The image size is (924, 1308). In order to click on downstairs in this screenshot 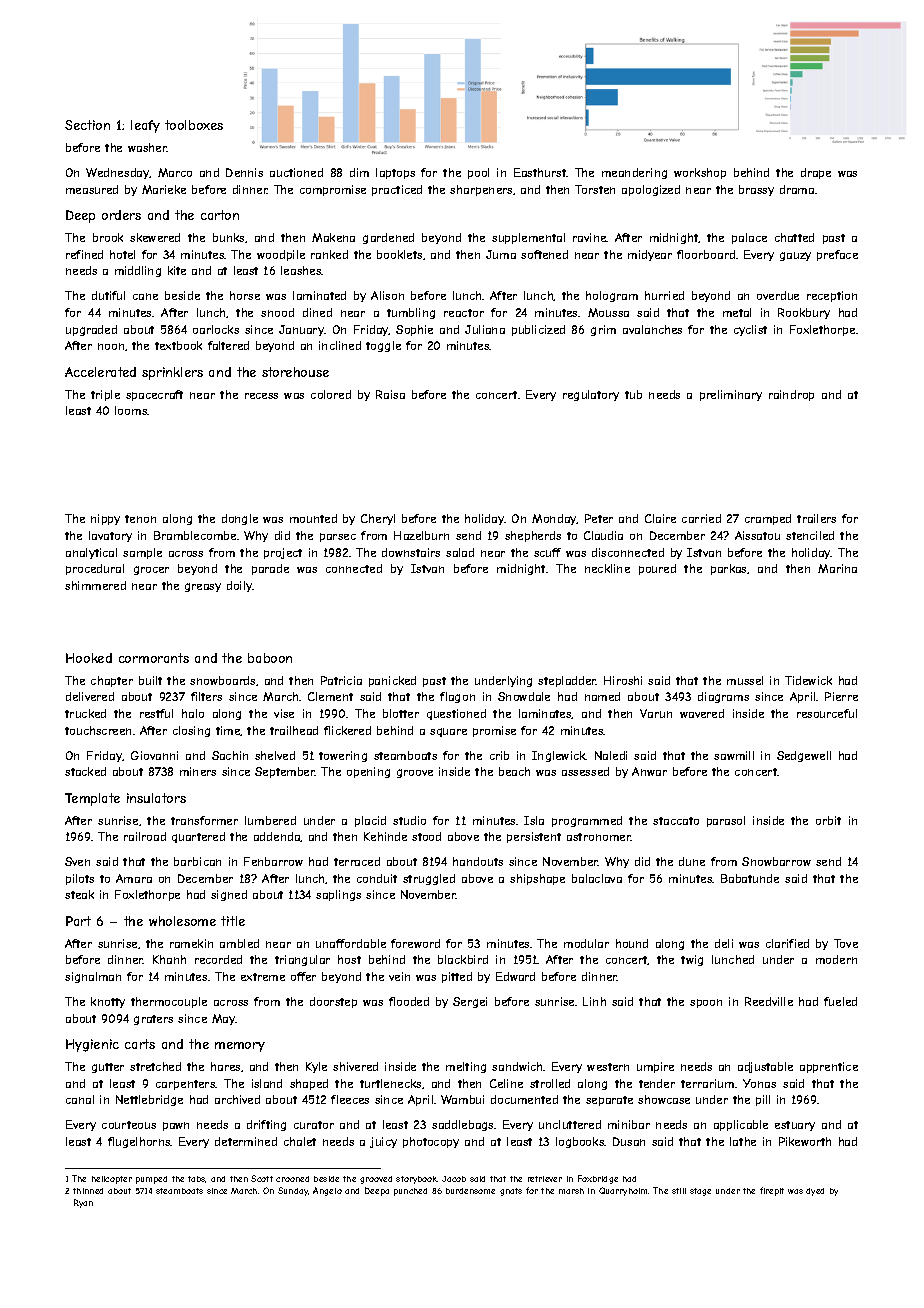, I will do `click(411, 552)`.
